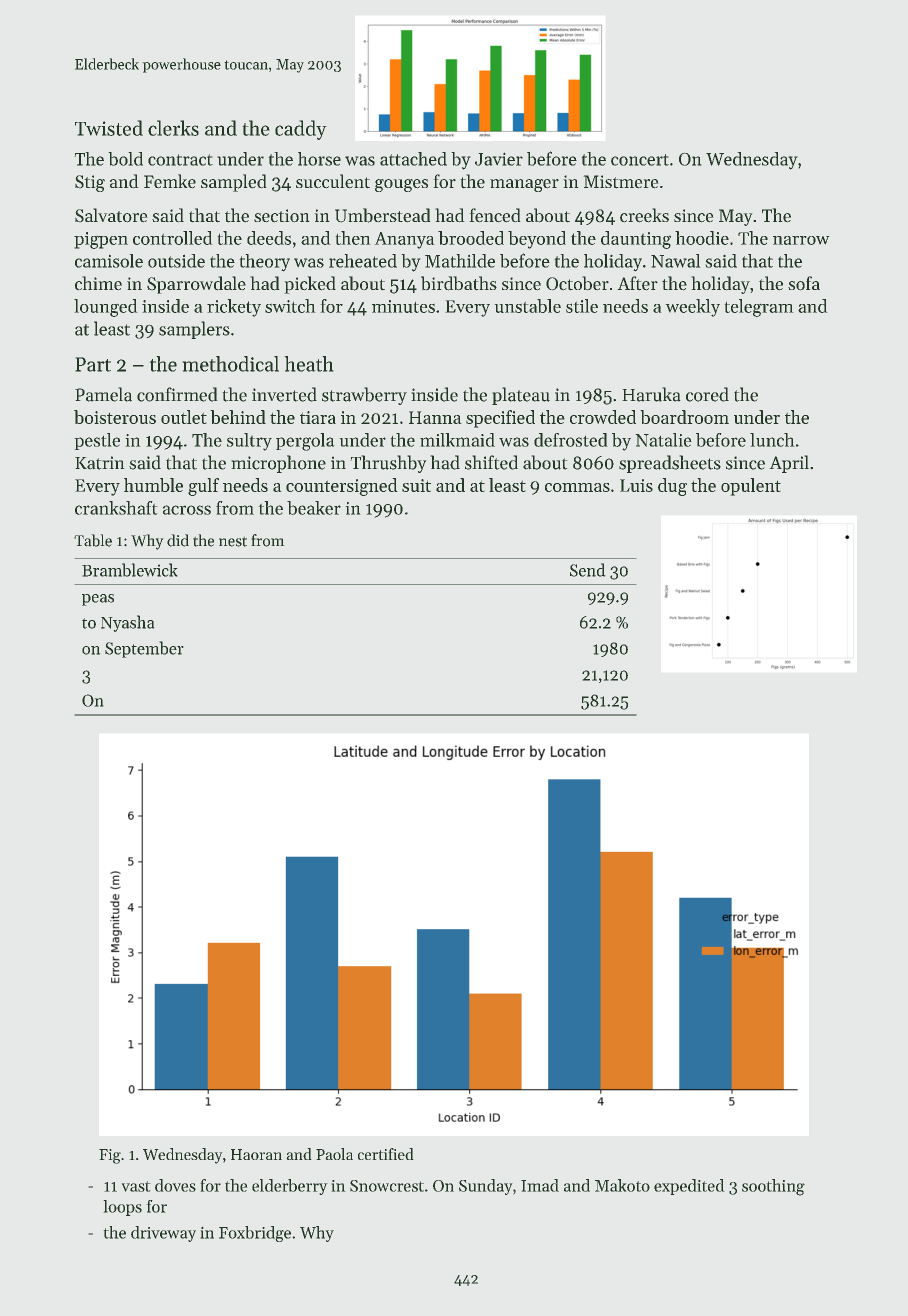 Image resolution: width=908 pixels, height=1316 pixels. What do you see at coordinates (603, 417) in the page?
I see `crowded` at bounding box center [603, 417].
